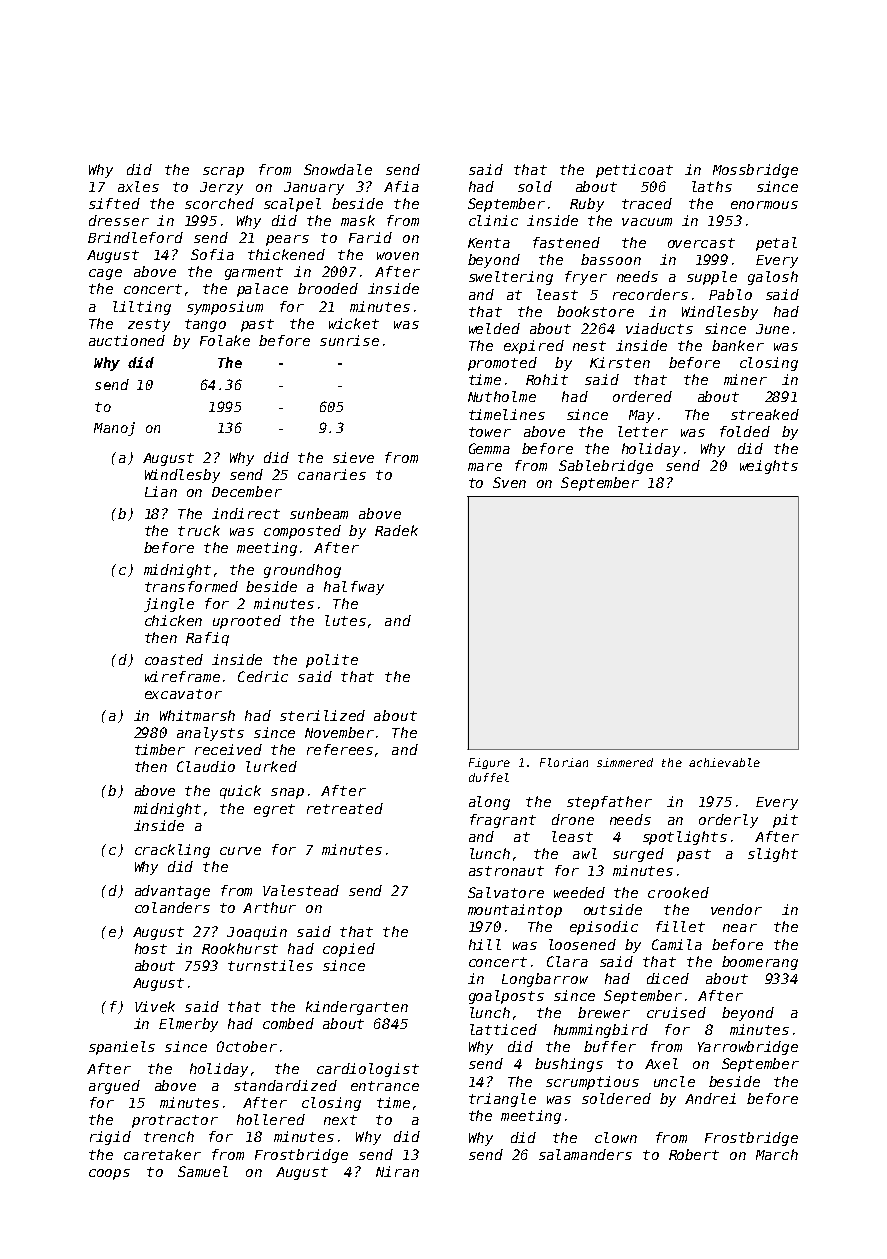 The height and width of the screenshot is (1259, 887). Describe the element at coordinates (332, 661) in the screenshot. I see `polite` at that location.
